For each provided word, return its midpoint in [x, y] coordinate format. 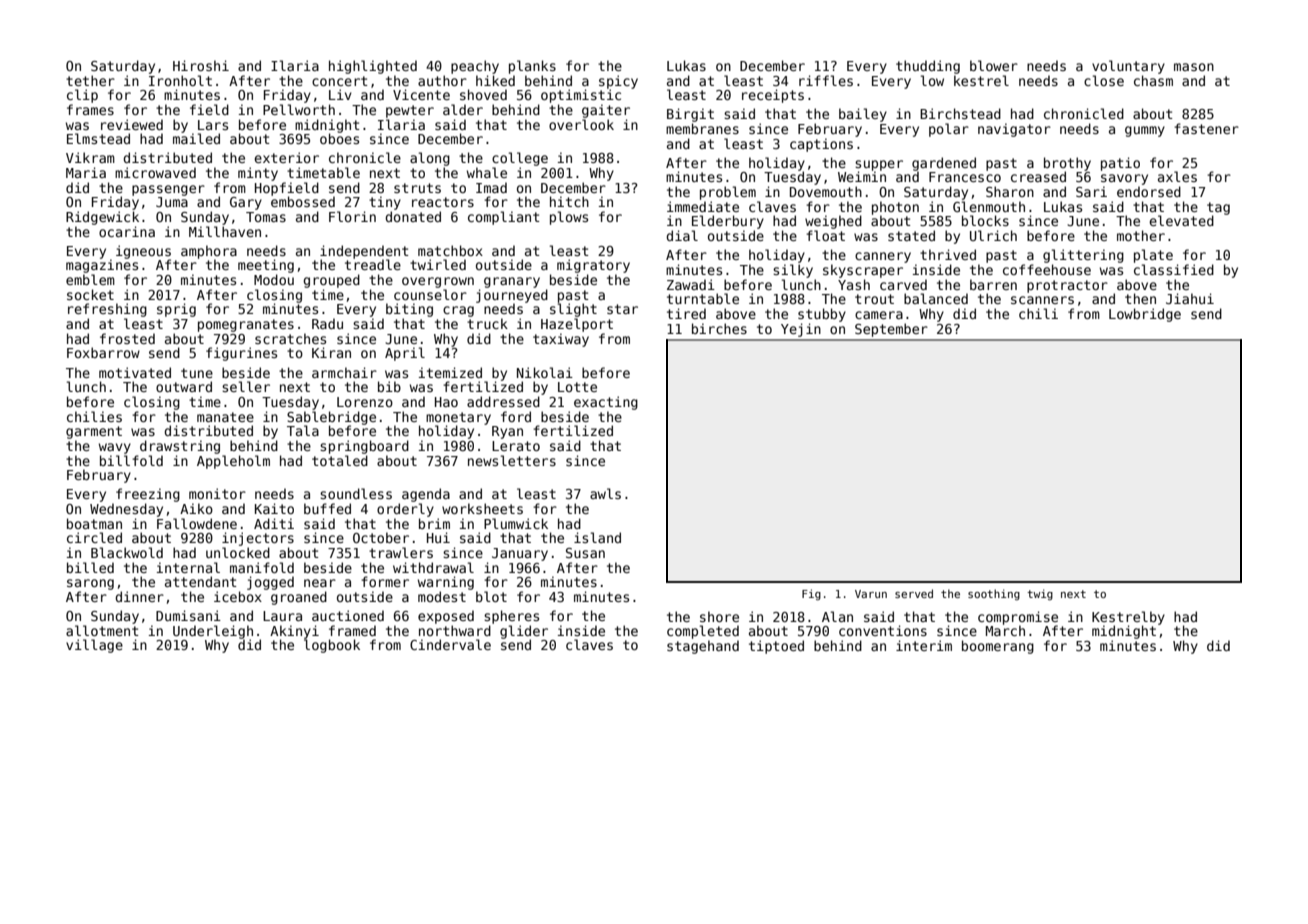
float [825, 235]
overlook [581, 124]
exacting [606, 403]
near [320, 583]
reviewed [132, 124]
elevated [1181, 220]
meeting [266, 266]
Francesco [965, 177]
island [597, 537]
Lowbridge [1145, 315]
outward [184, 386]
